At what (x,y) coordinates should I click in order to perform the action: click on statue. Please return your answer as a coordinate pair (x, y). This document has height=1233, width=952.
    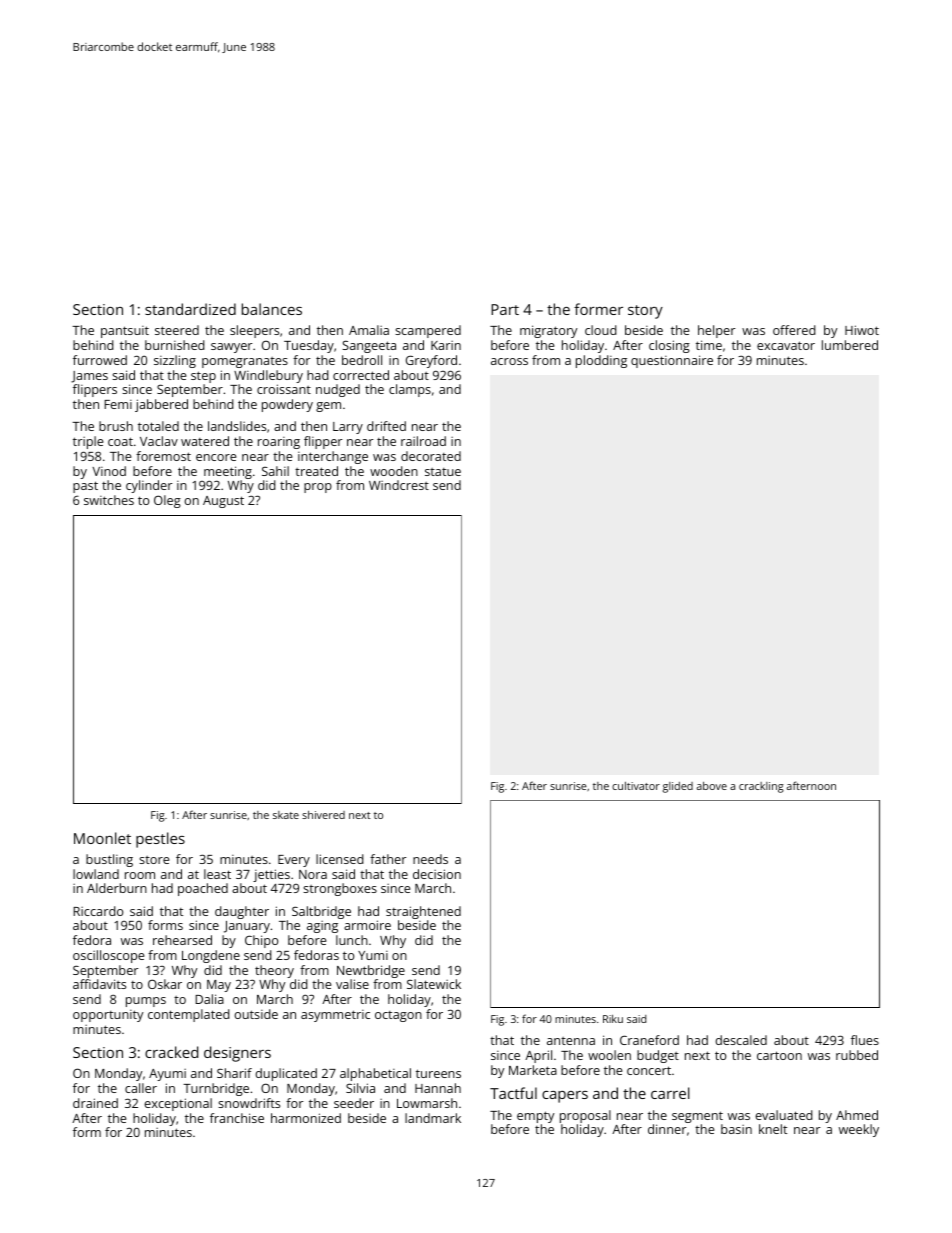
    Looking at the image, I should click on (443, 472).
